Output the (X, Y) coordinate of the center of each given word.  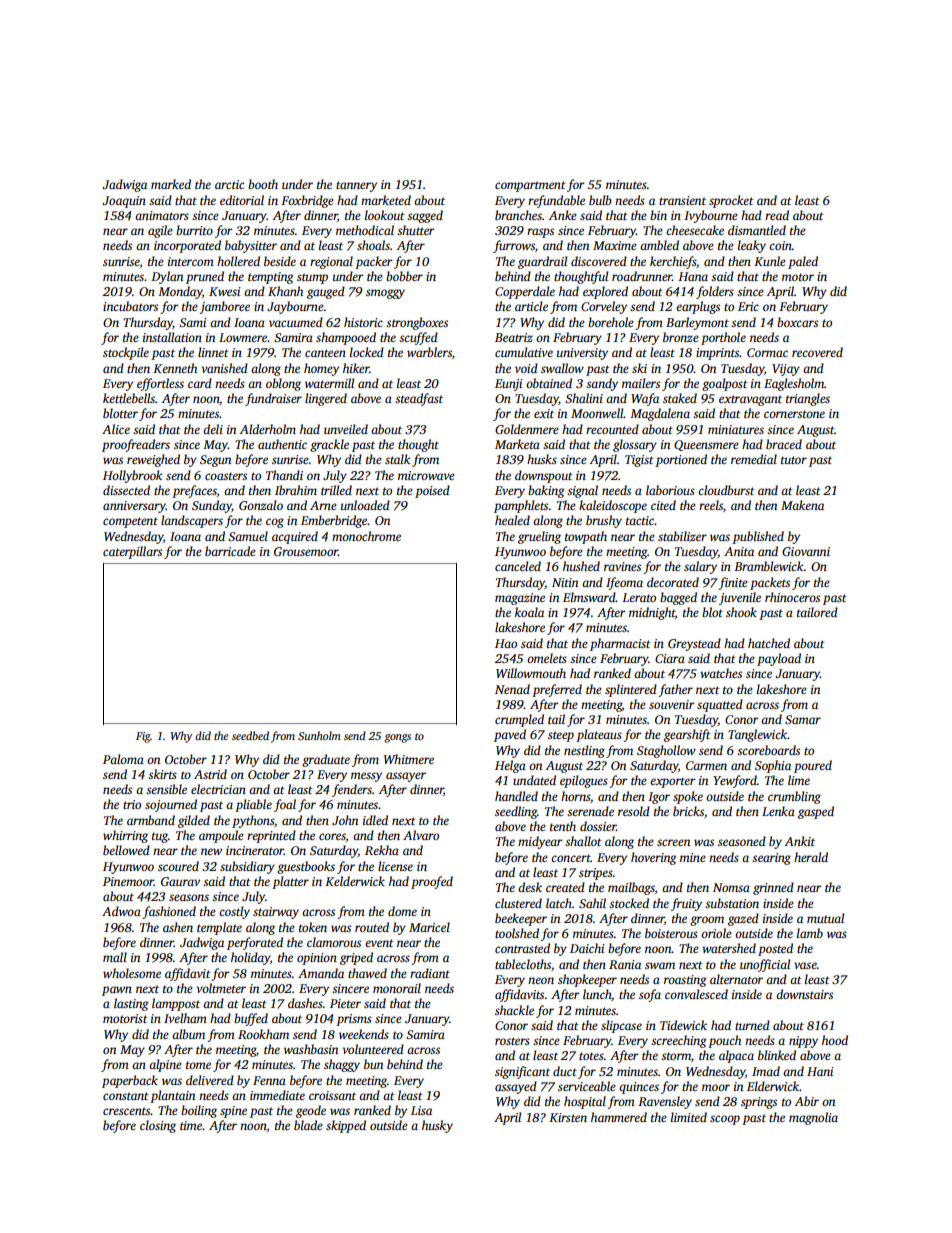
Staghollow (666, 751)
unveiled (346, 429)
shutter (416, 230)
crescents (126, 1111)
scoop (725, 1120)
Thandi (284, 475)
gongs (397, 738)
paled (803, 262)
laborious (670, 490)
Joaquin (124, 202)
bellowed (126, 850)
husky (437, 1126)
